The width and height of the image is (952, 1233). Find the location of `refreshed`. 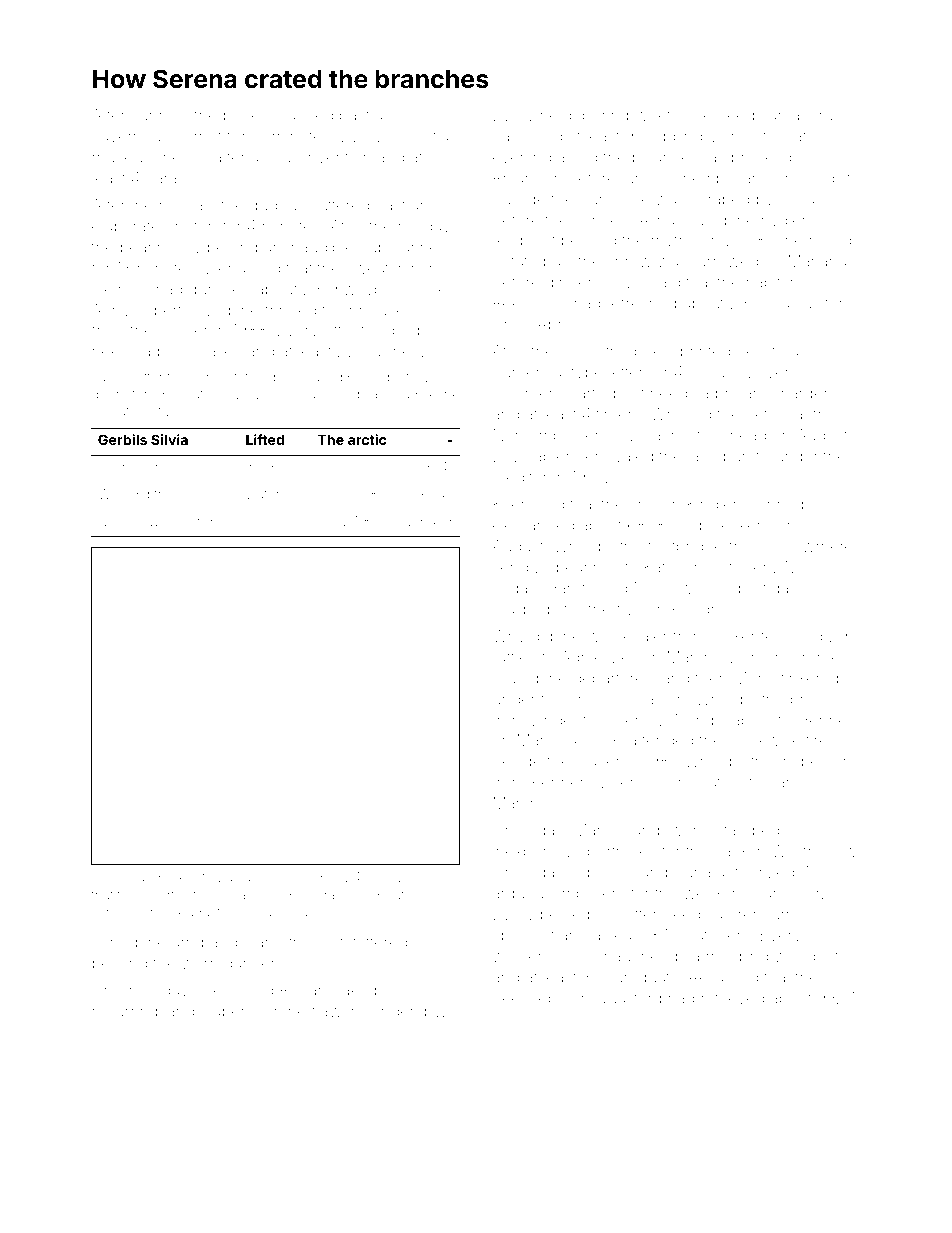

refreshed is located at coordinates (641, 302).
